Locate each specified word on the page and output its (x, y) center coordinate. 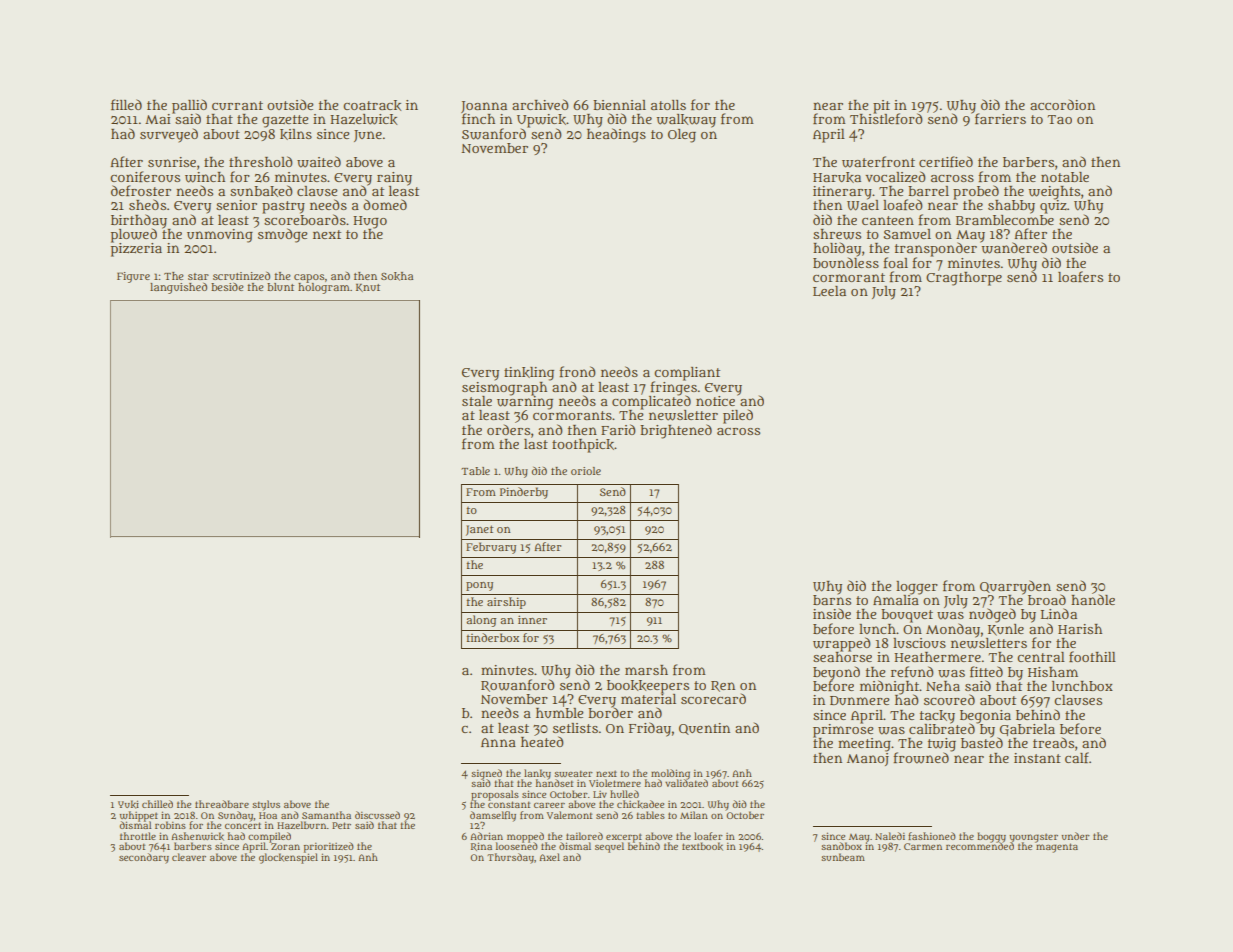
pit (881, 107)
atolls (668, 105)
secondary (144, 858)
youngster (1033, 837)
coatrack (372, 105)
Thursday (510, 858)
